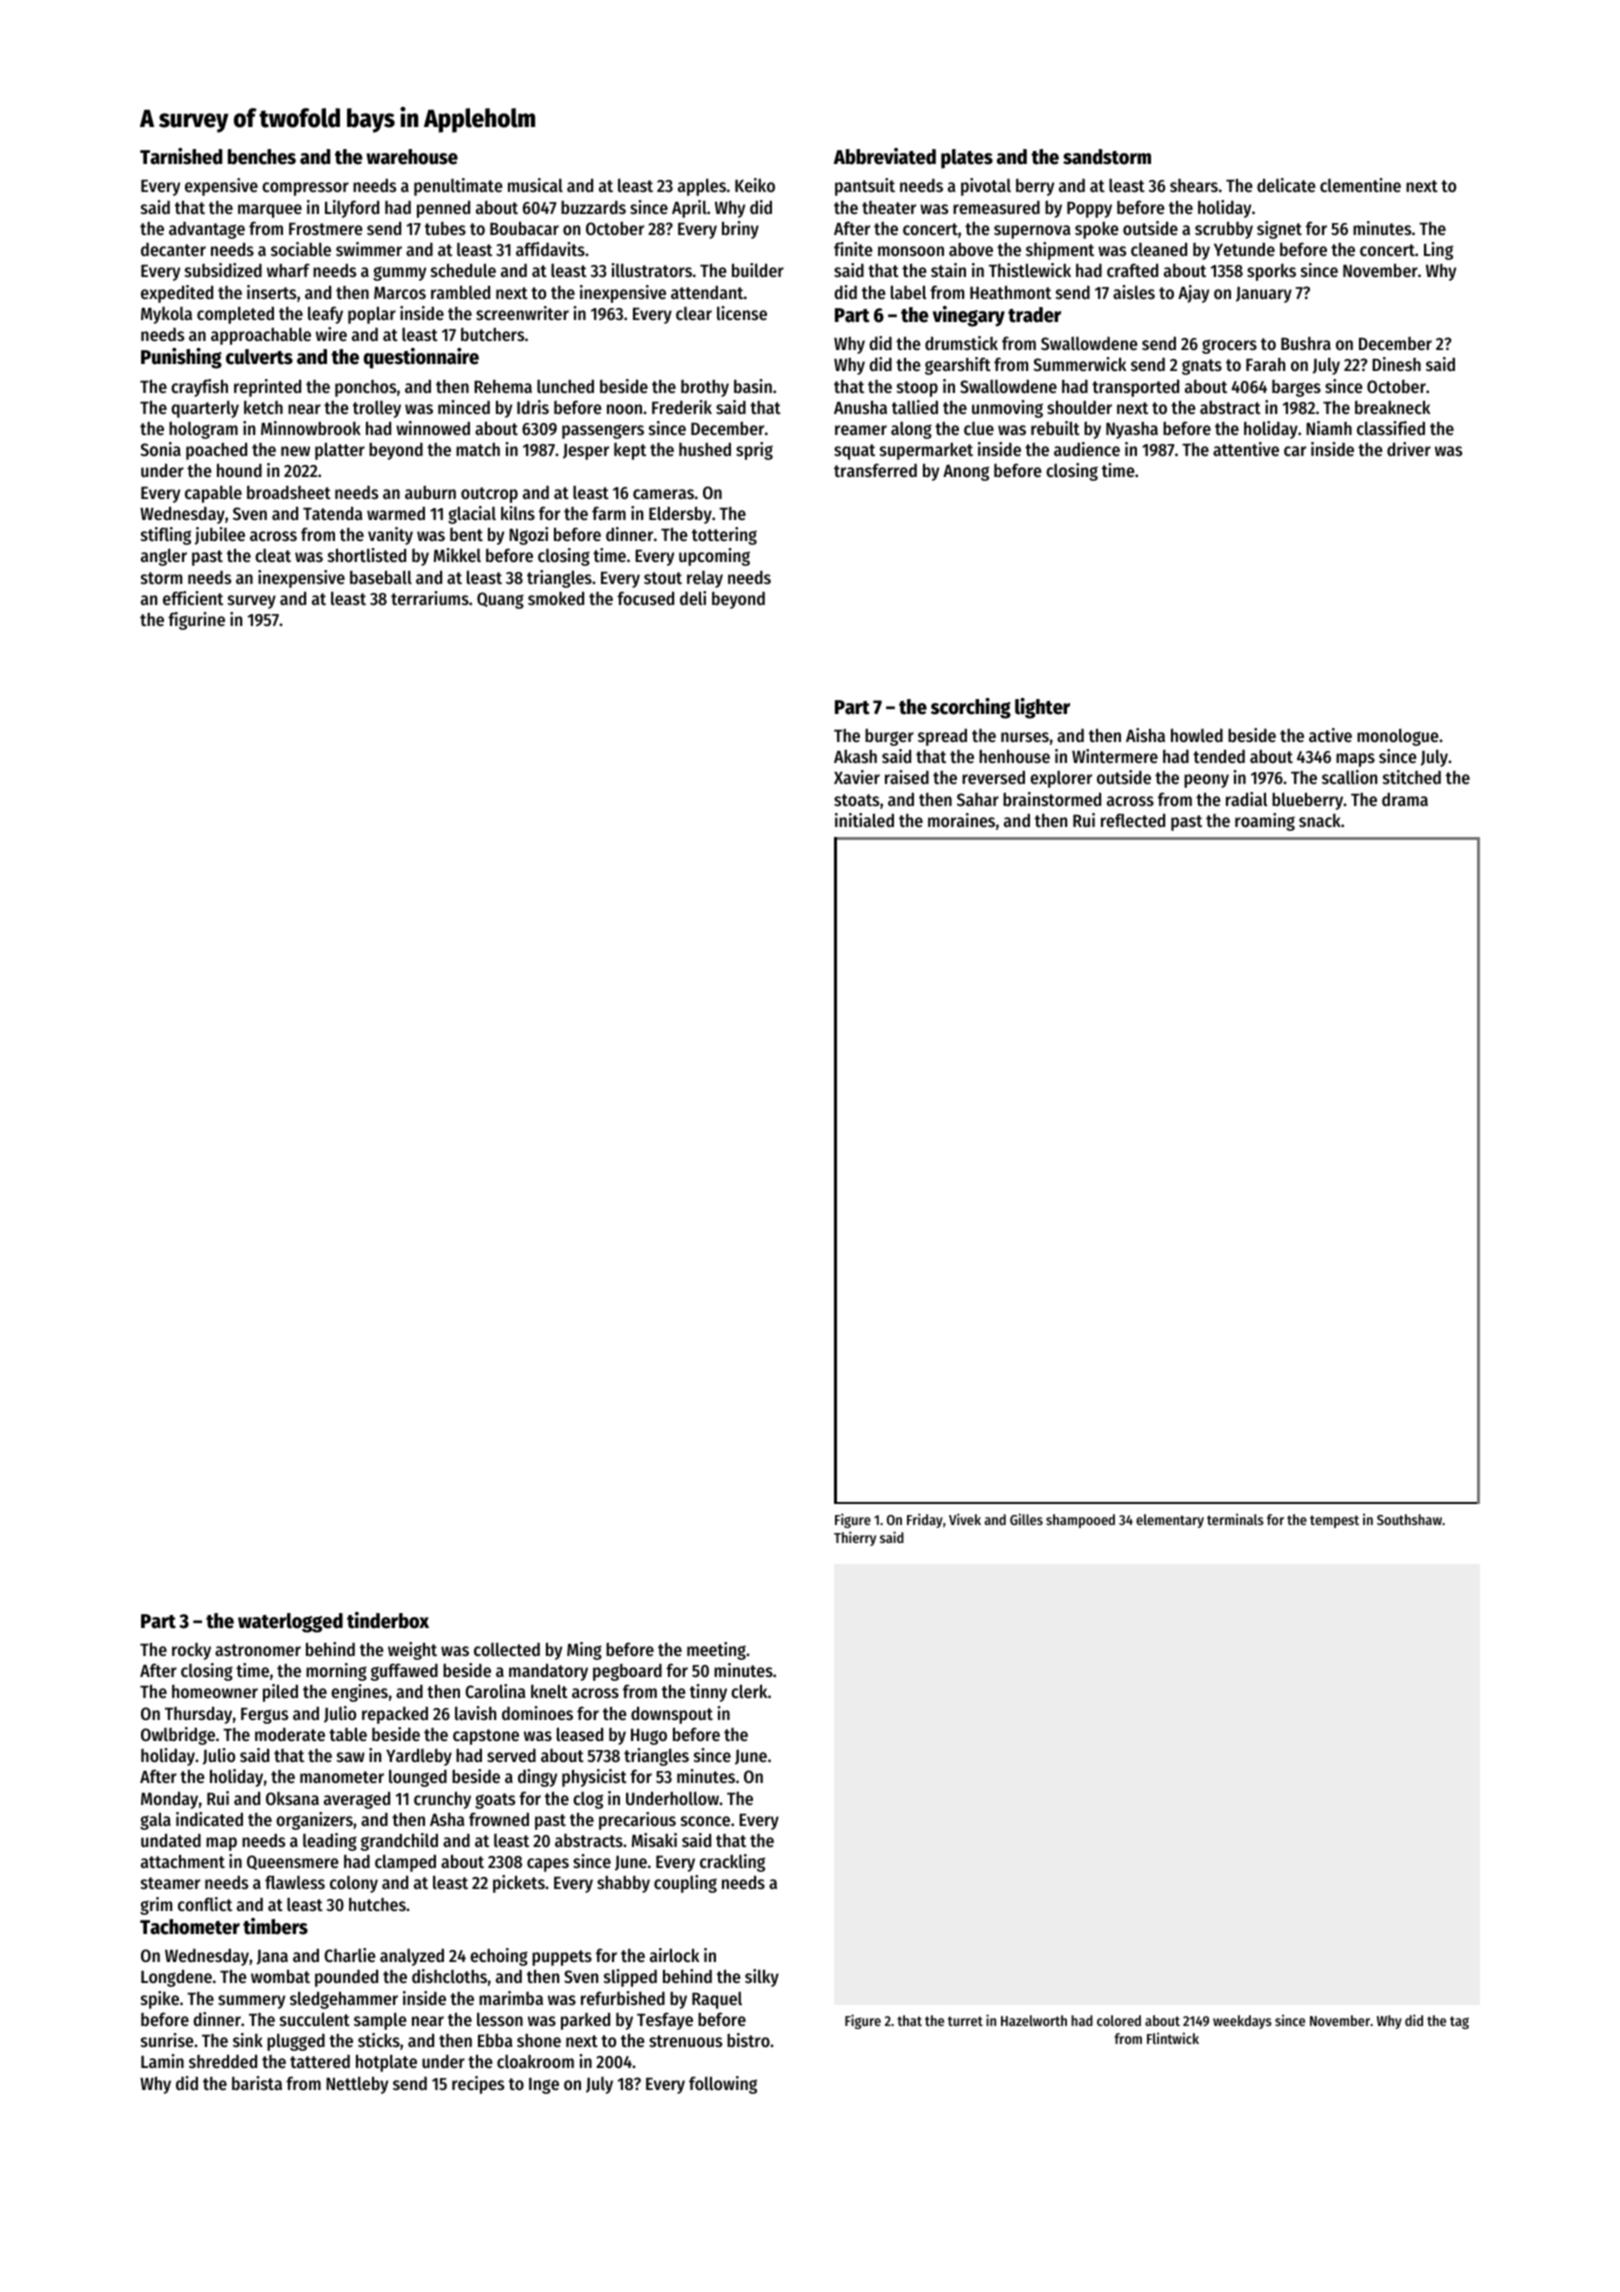  What do you see at coordinates (755, 185) in the image?
I see `Keiko` at bounding box center [755, 185].
